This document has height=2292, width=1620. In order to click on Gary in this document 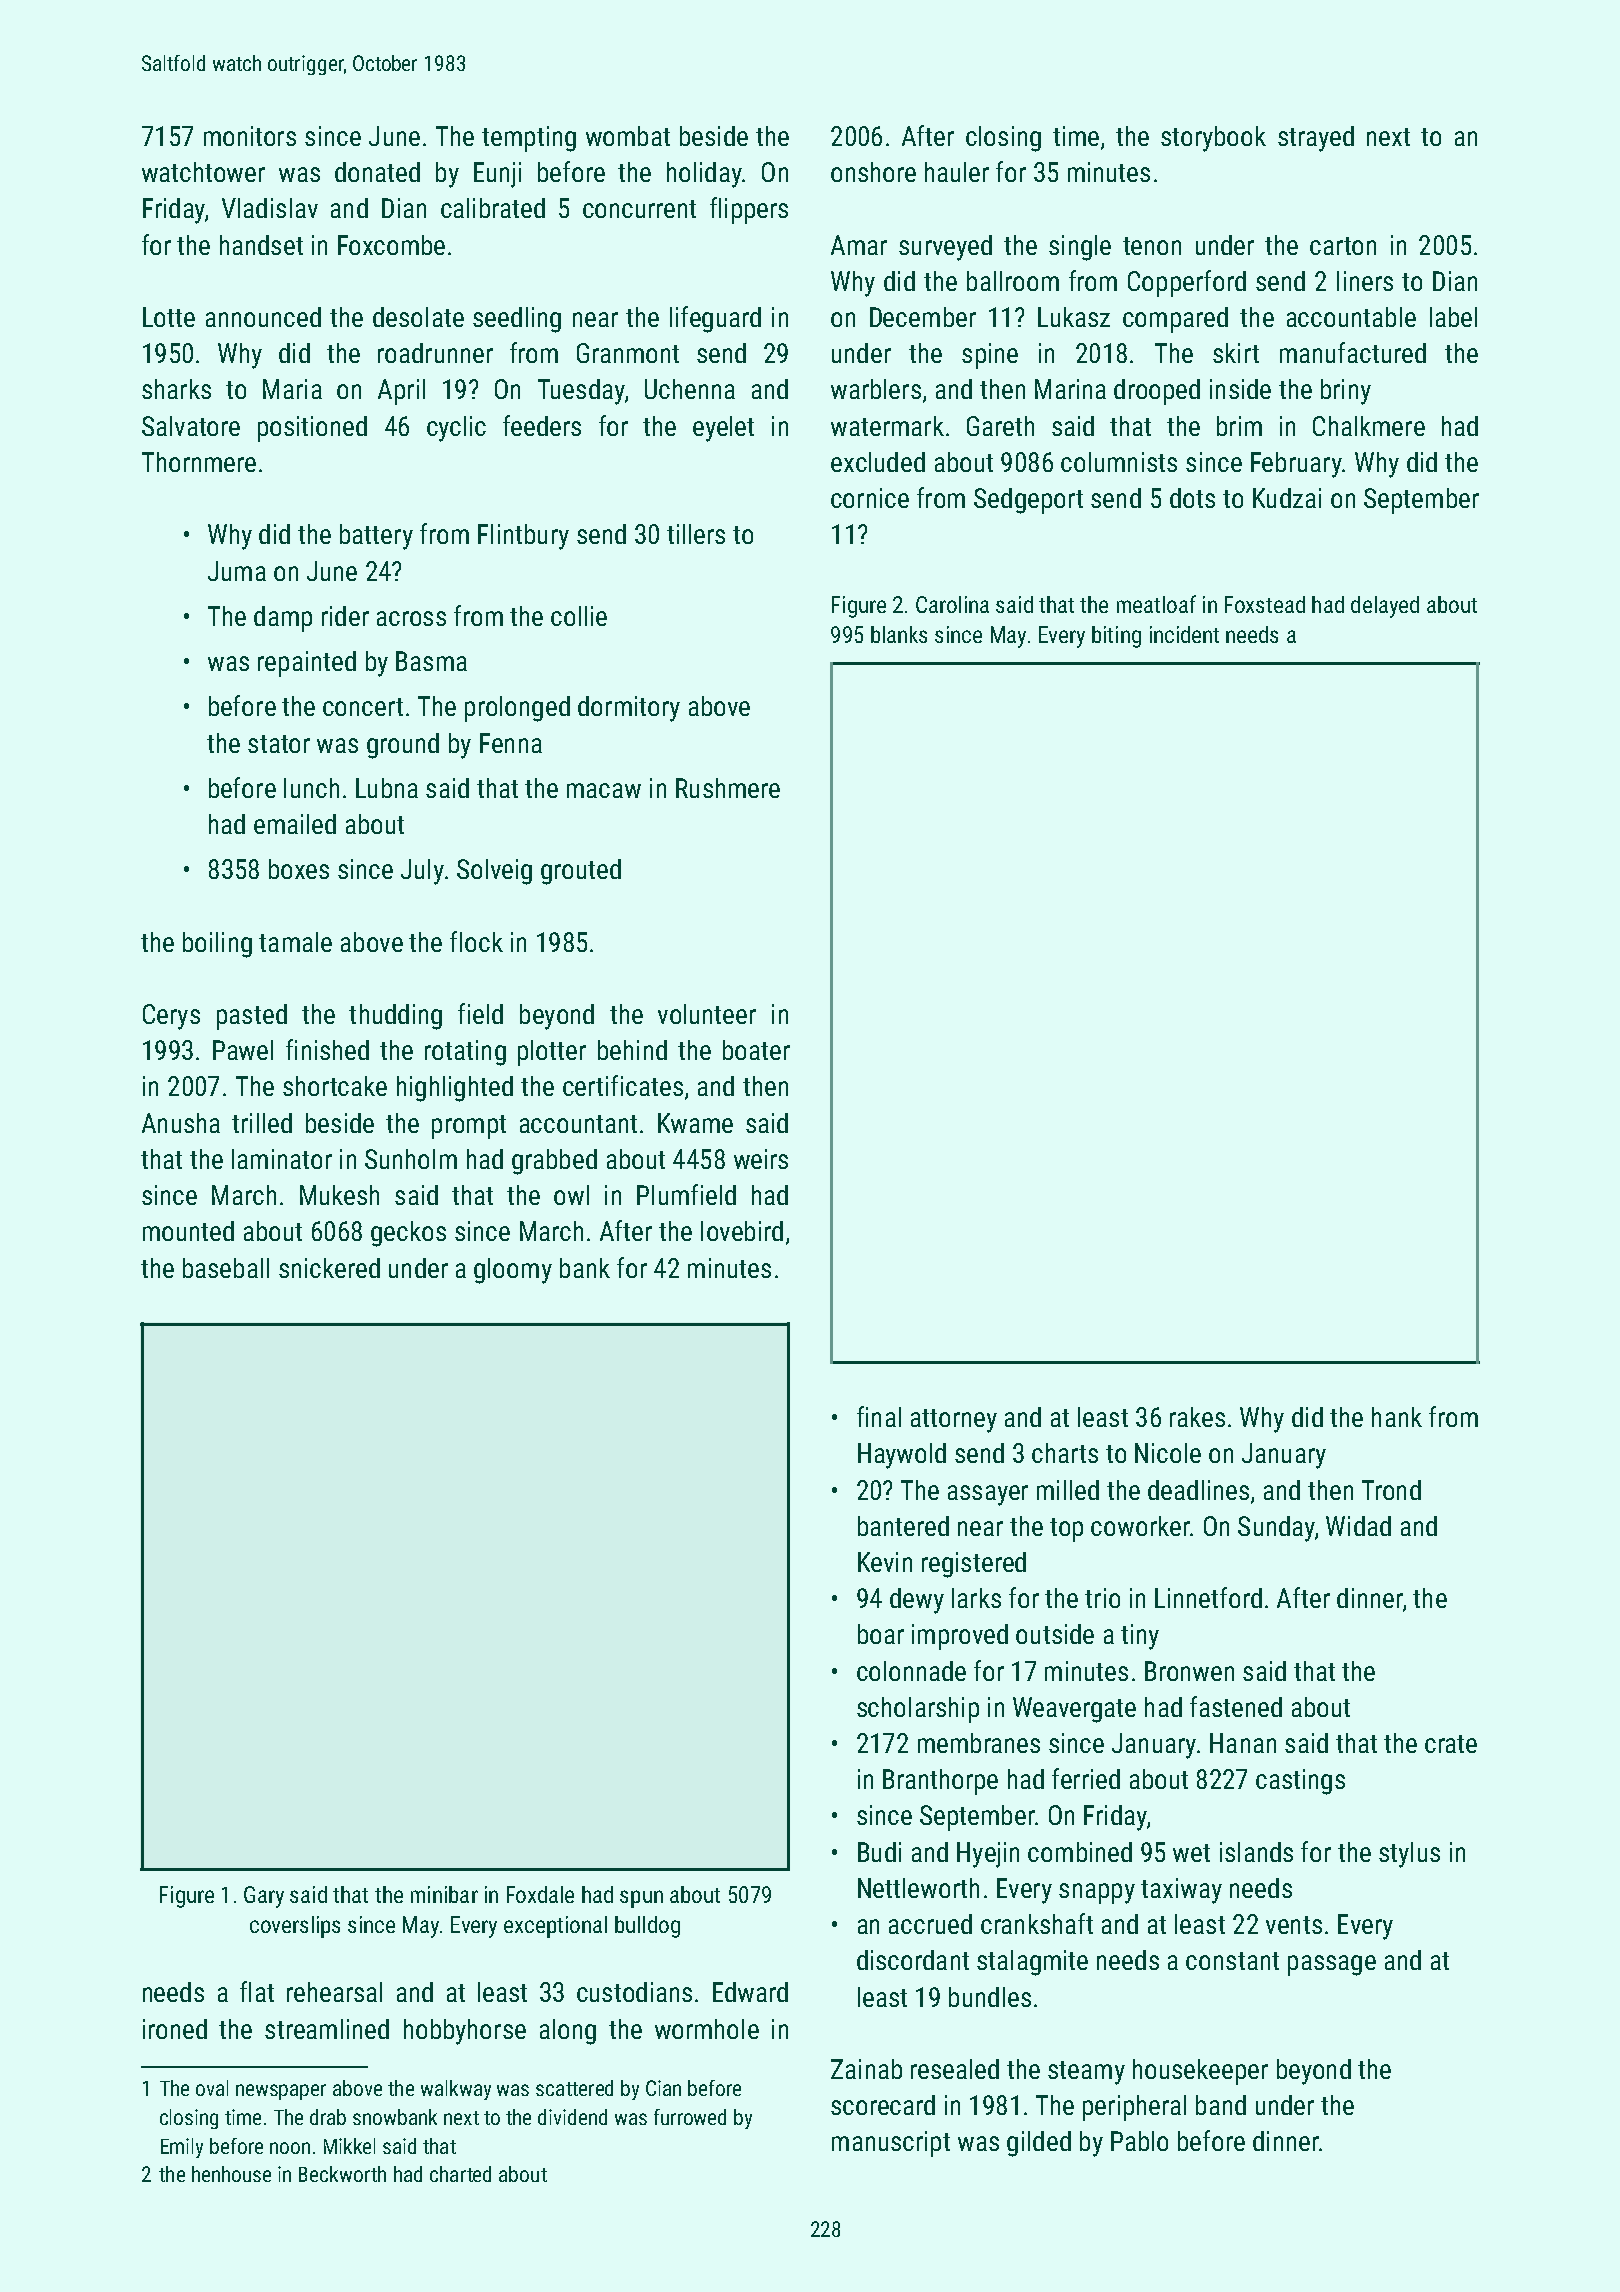, I will do `click(264, 1897)`.
